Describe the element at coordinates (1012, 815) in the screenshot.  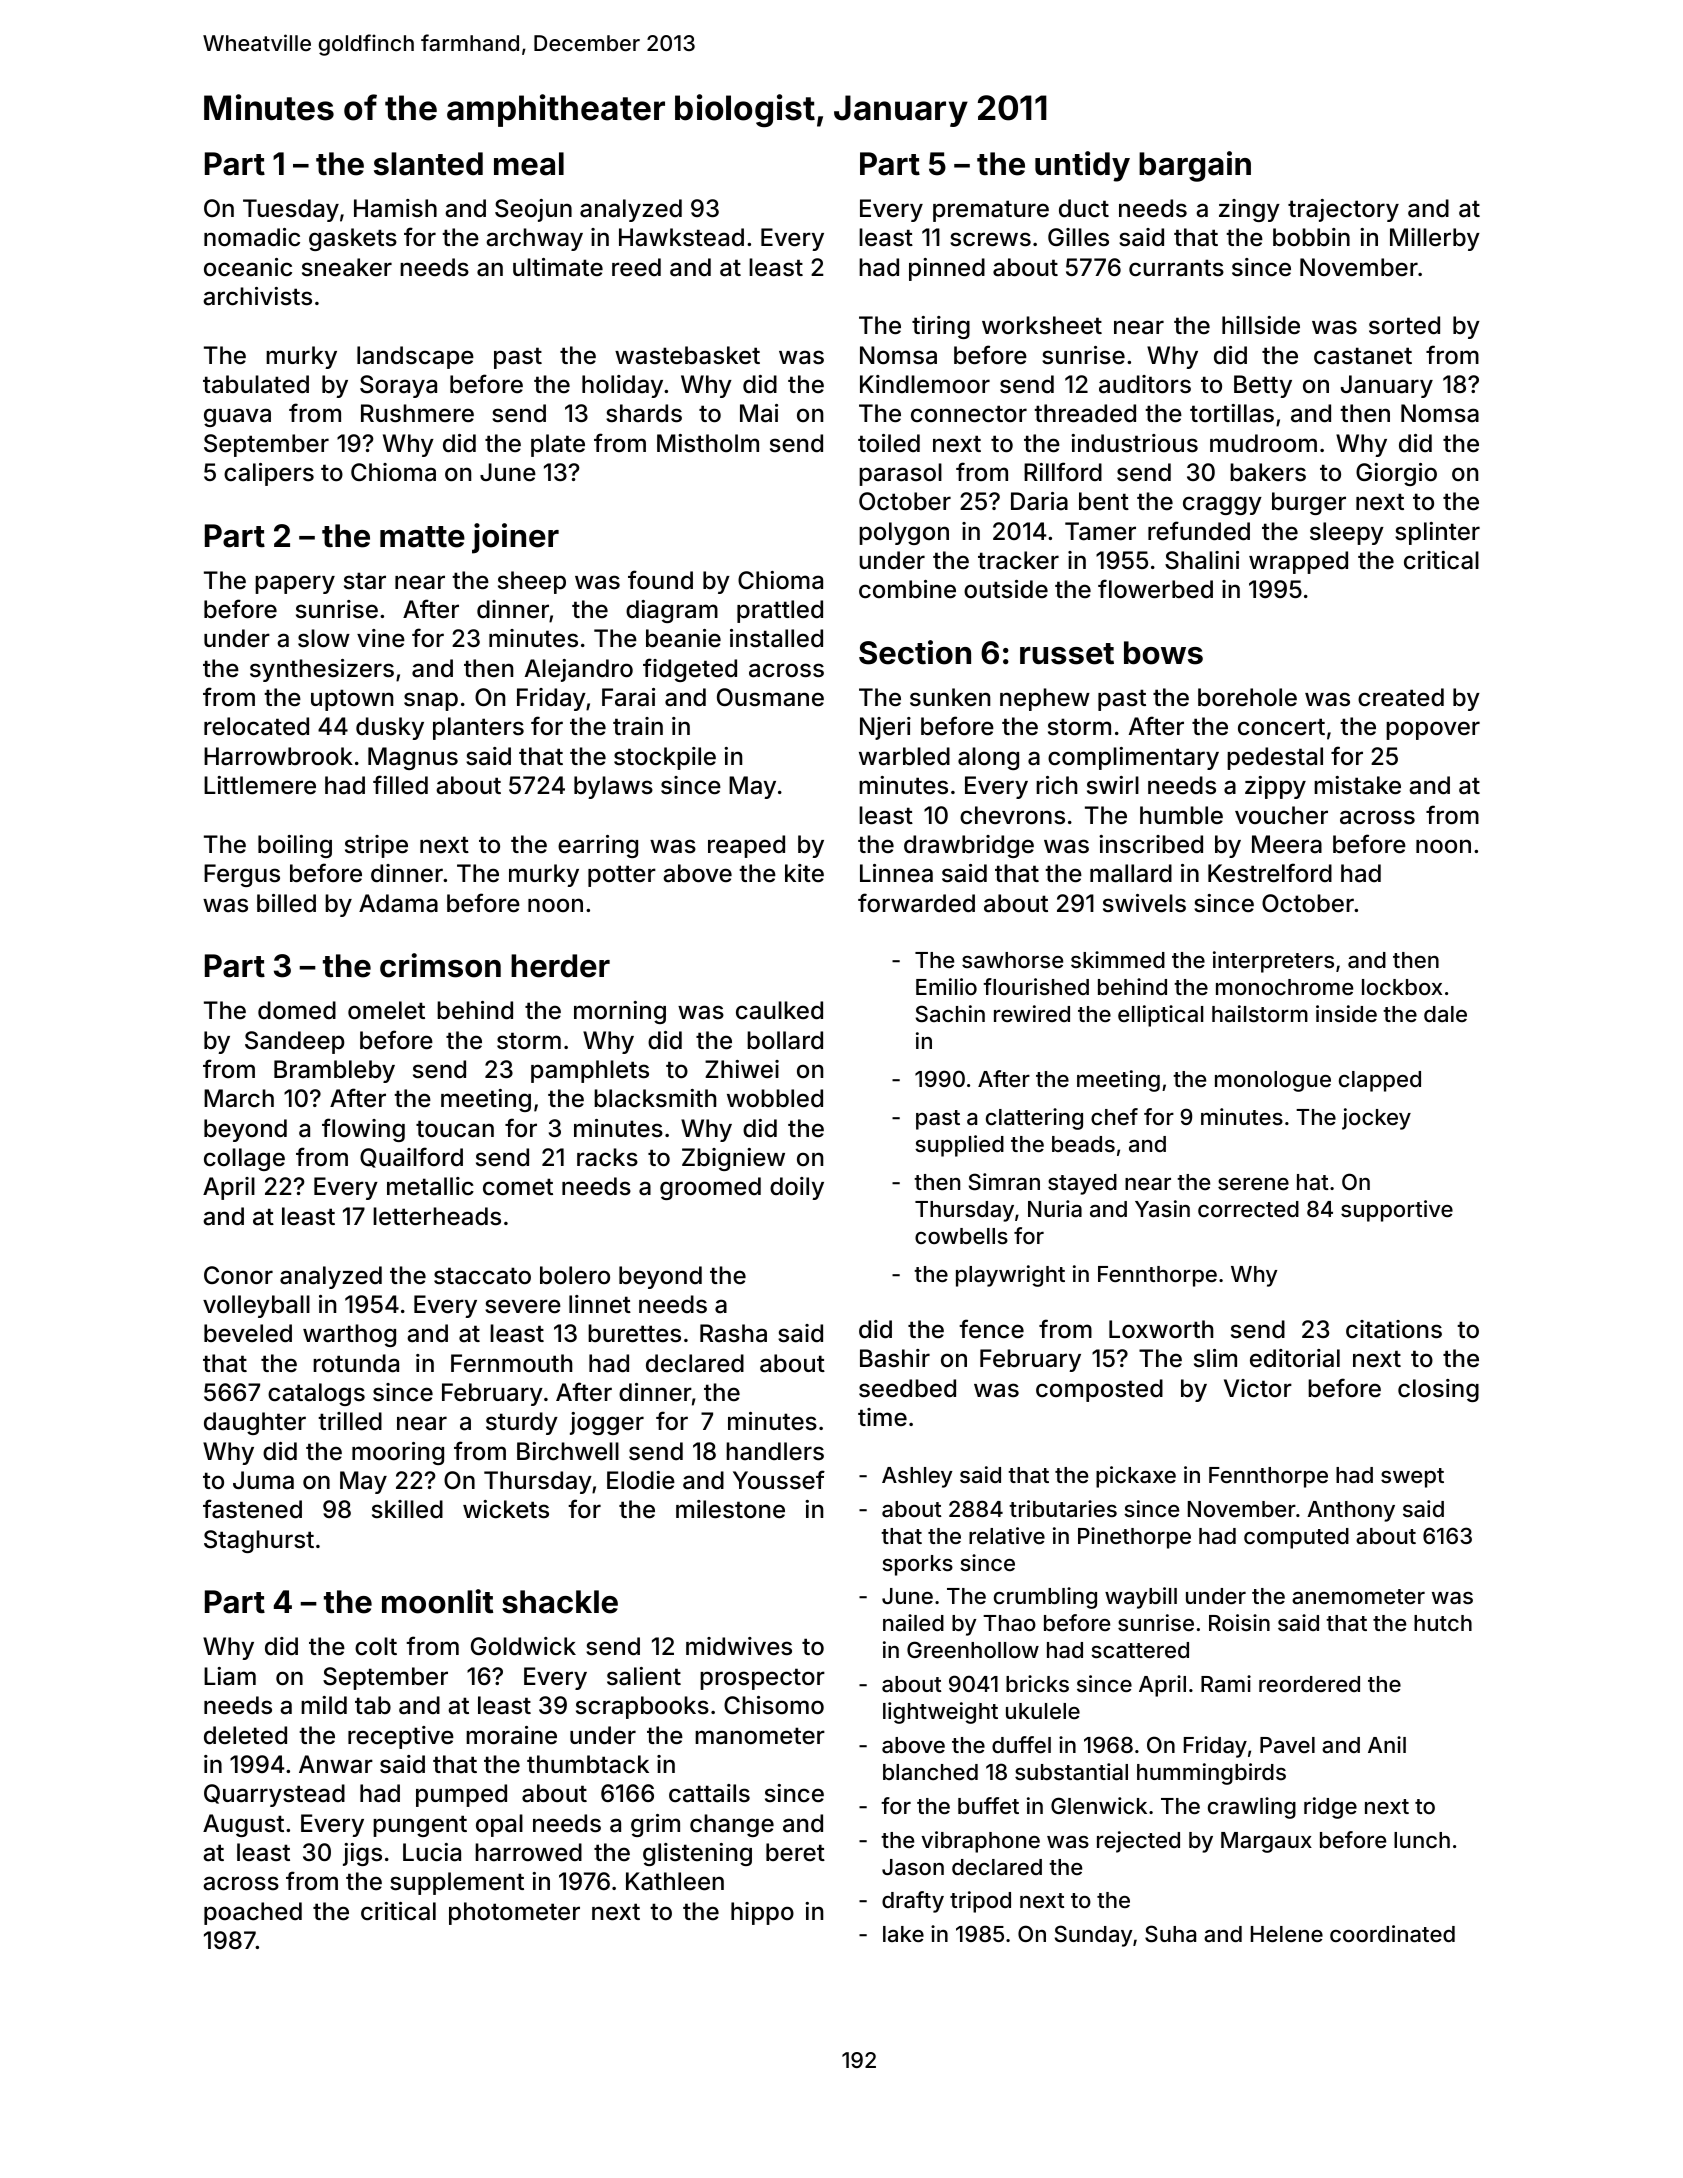
I see `chevrons` at that location.
